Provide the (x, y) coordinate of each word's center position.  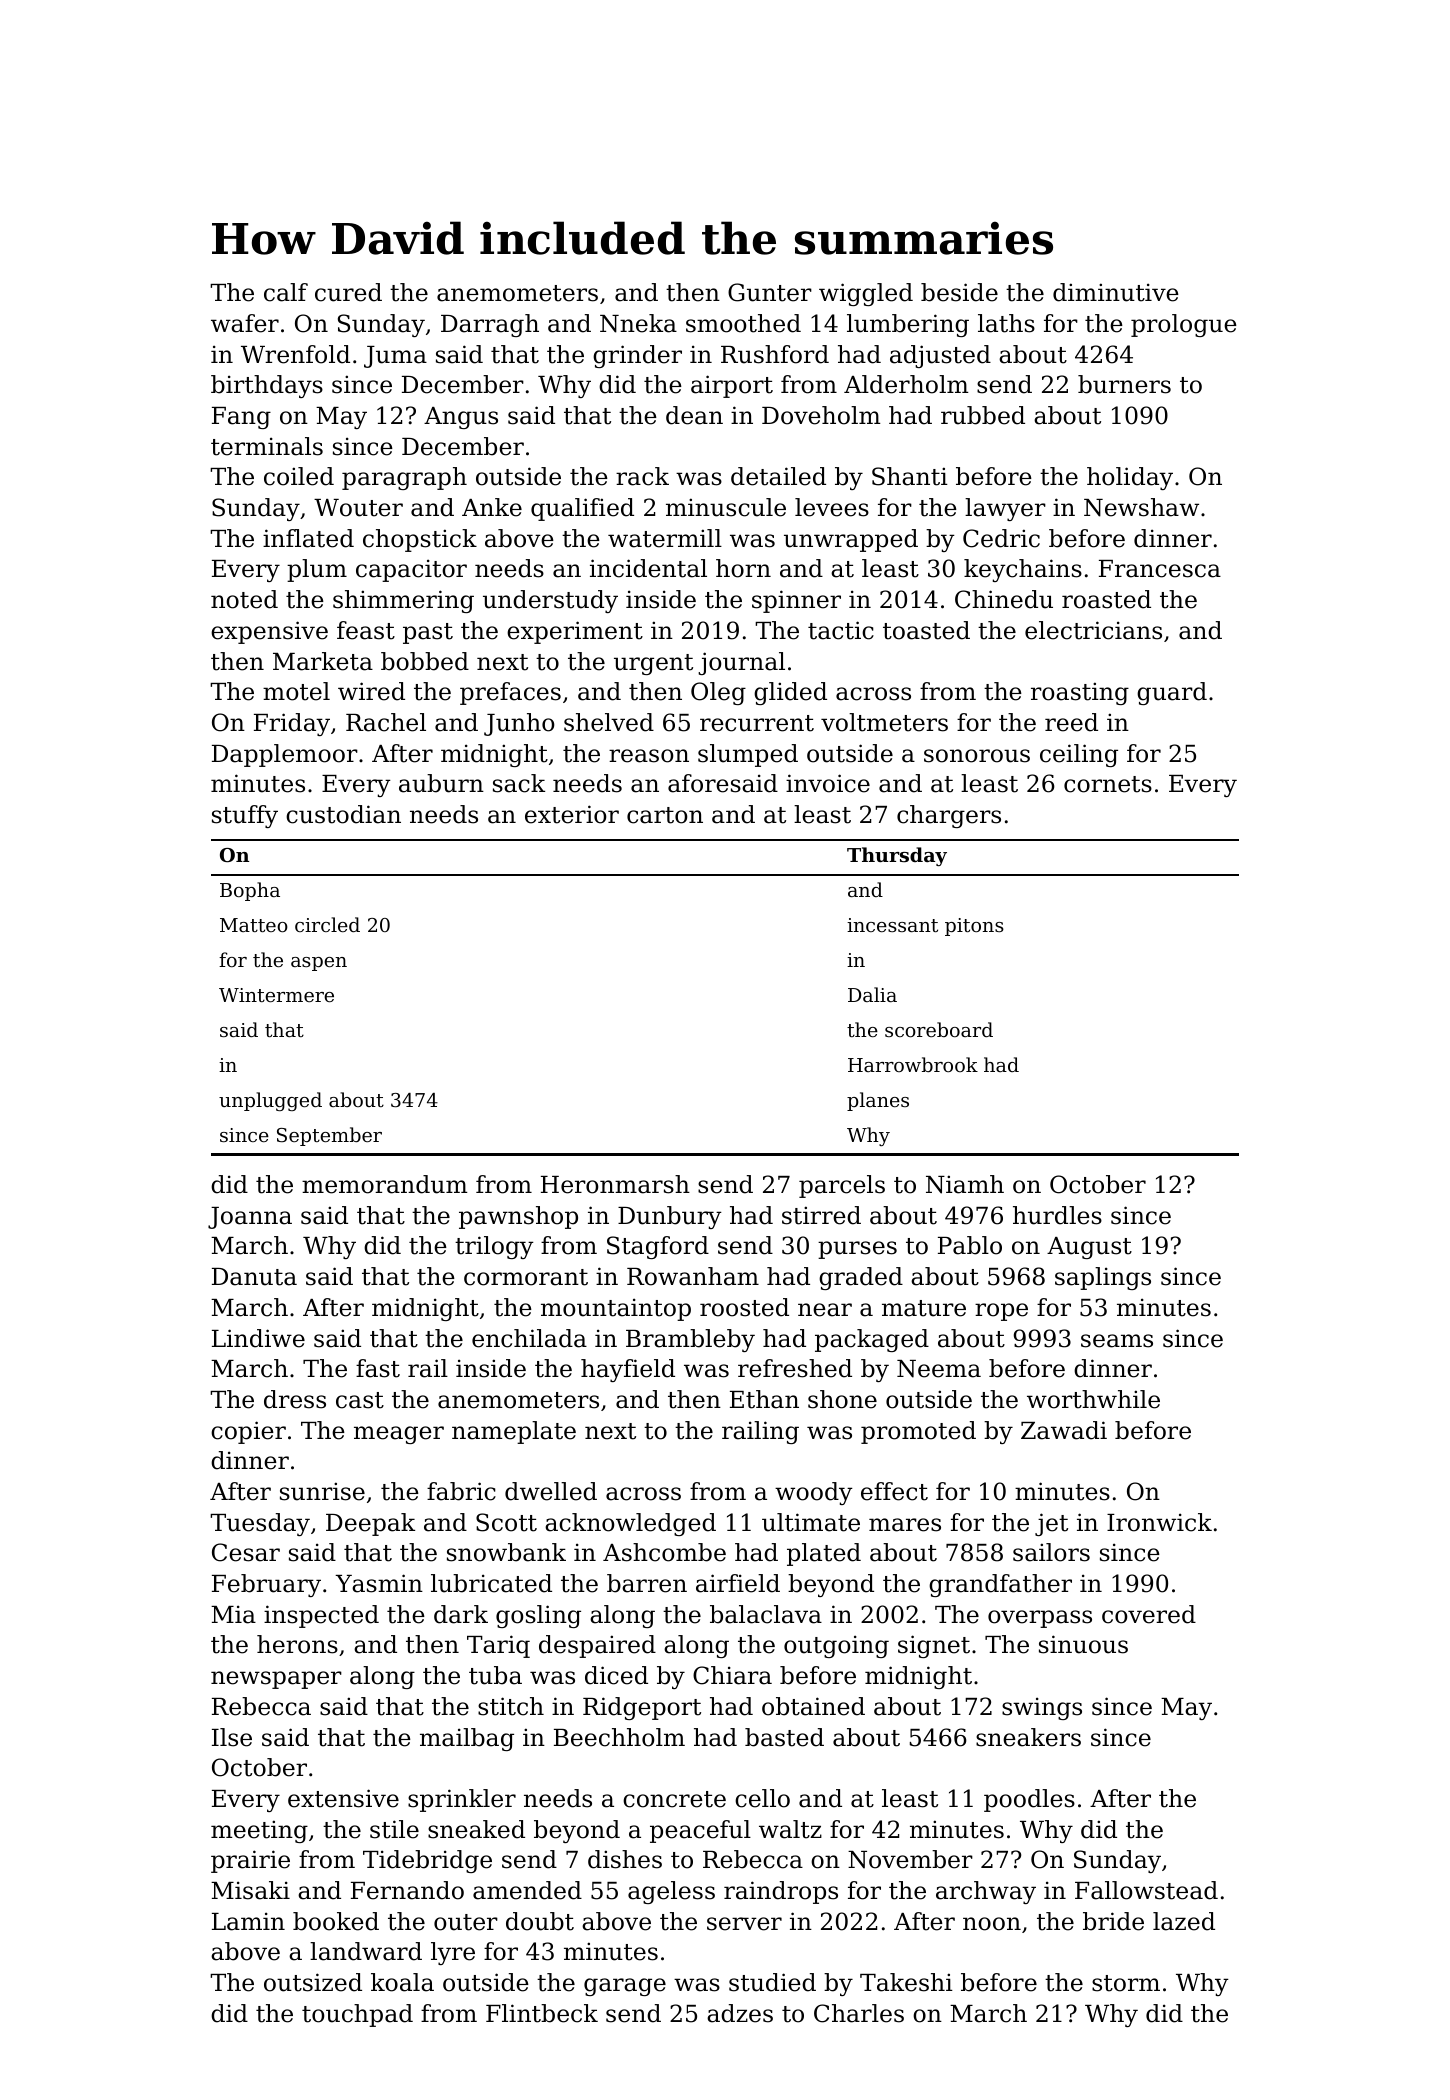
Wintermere (276, 995)
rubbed (983, 415)
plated (824, 1554)
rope (1001, 1312)
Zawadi (1064, 1430)
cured (348, 292)
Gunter (770, 292)
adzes (740, 2013)
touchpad (357, 2015)
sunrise (322, 1491)
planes (878, 1101)
